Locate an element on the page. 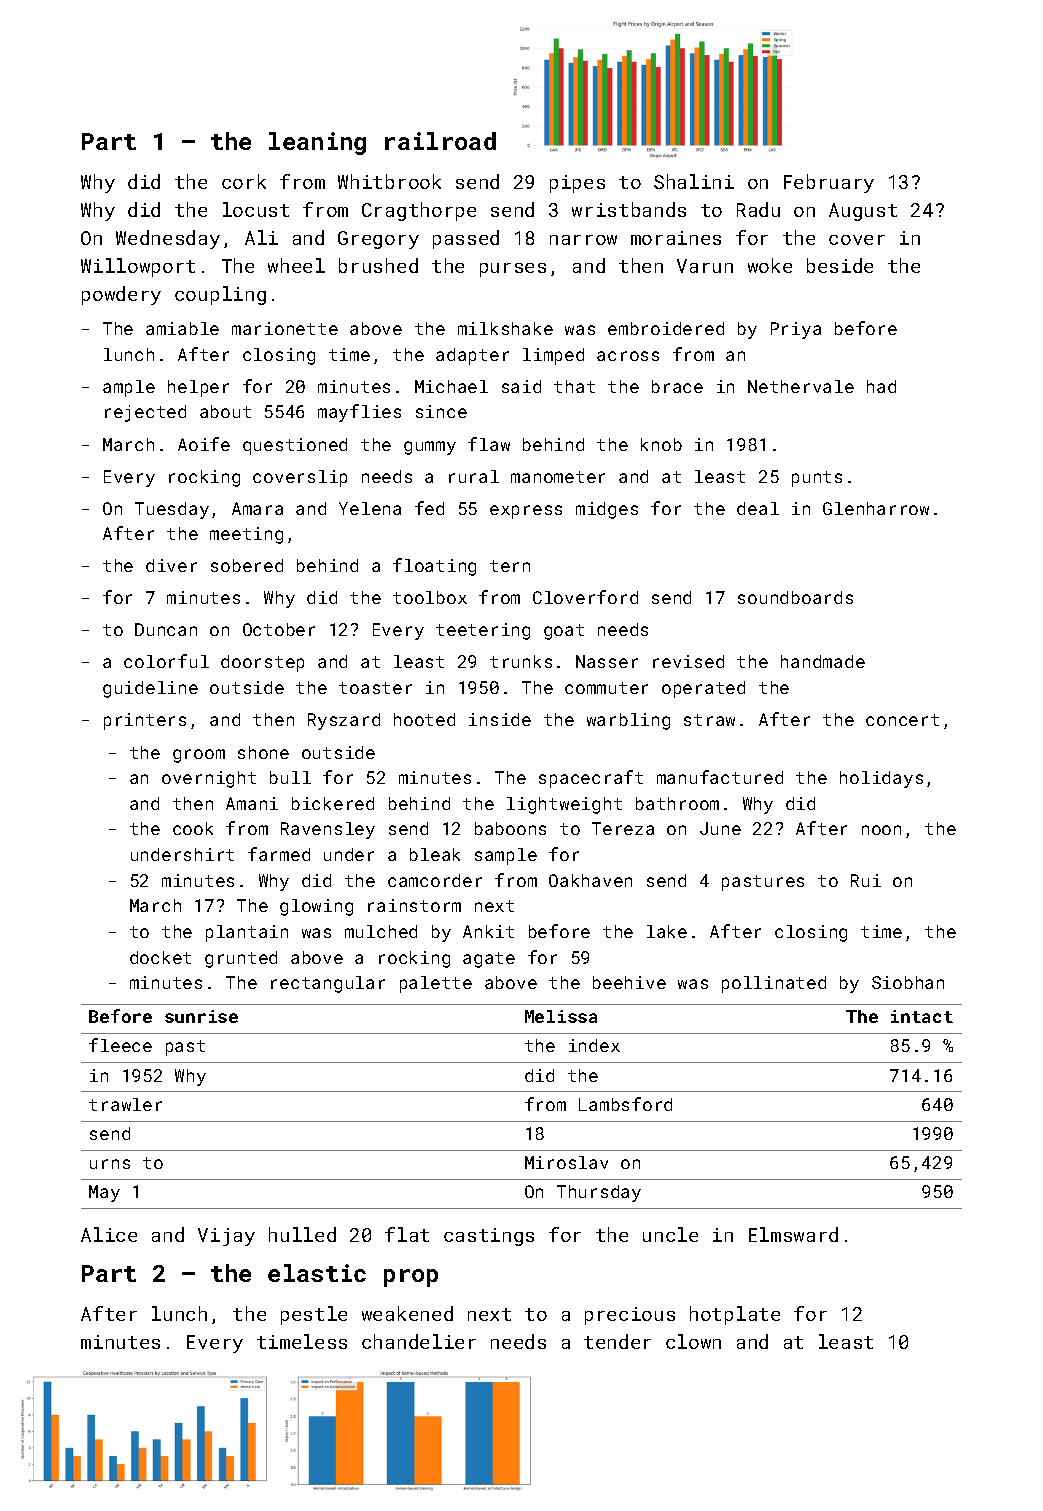 This image has height=1511, width=1043. pollinated is located at coordinates (774, 984).
